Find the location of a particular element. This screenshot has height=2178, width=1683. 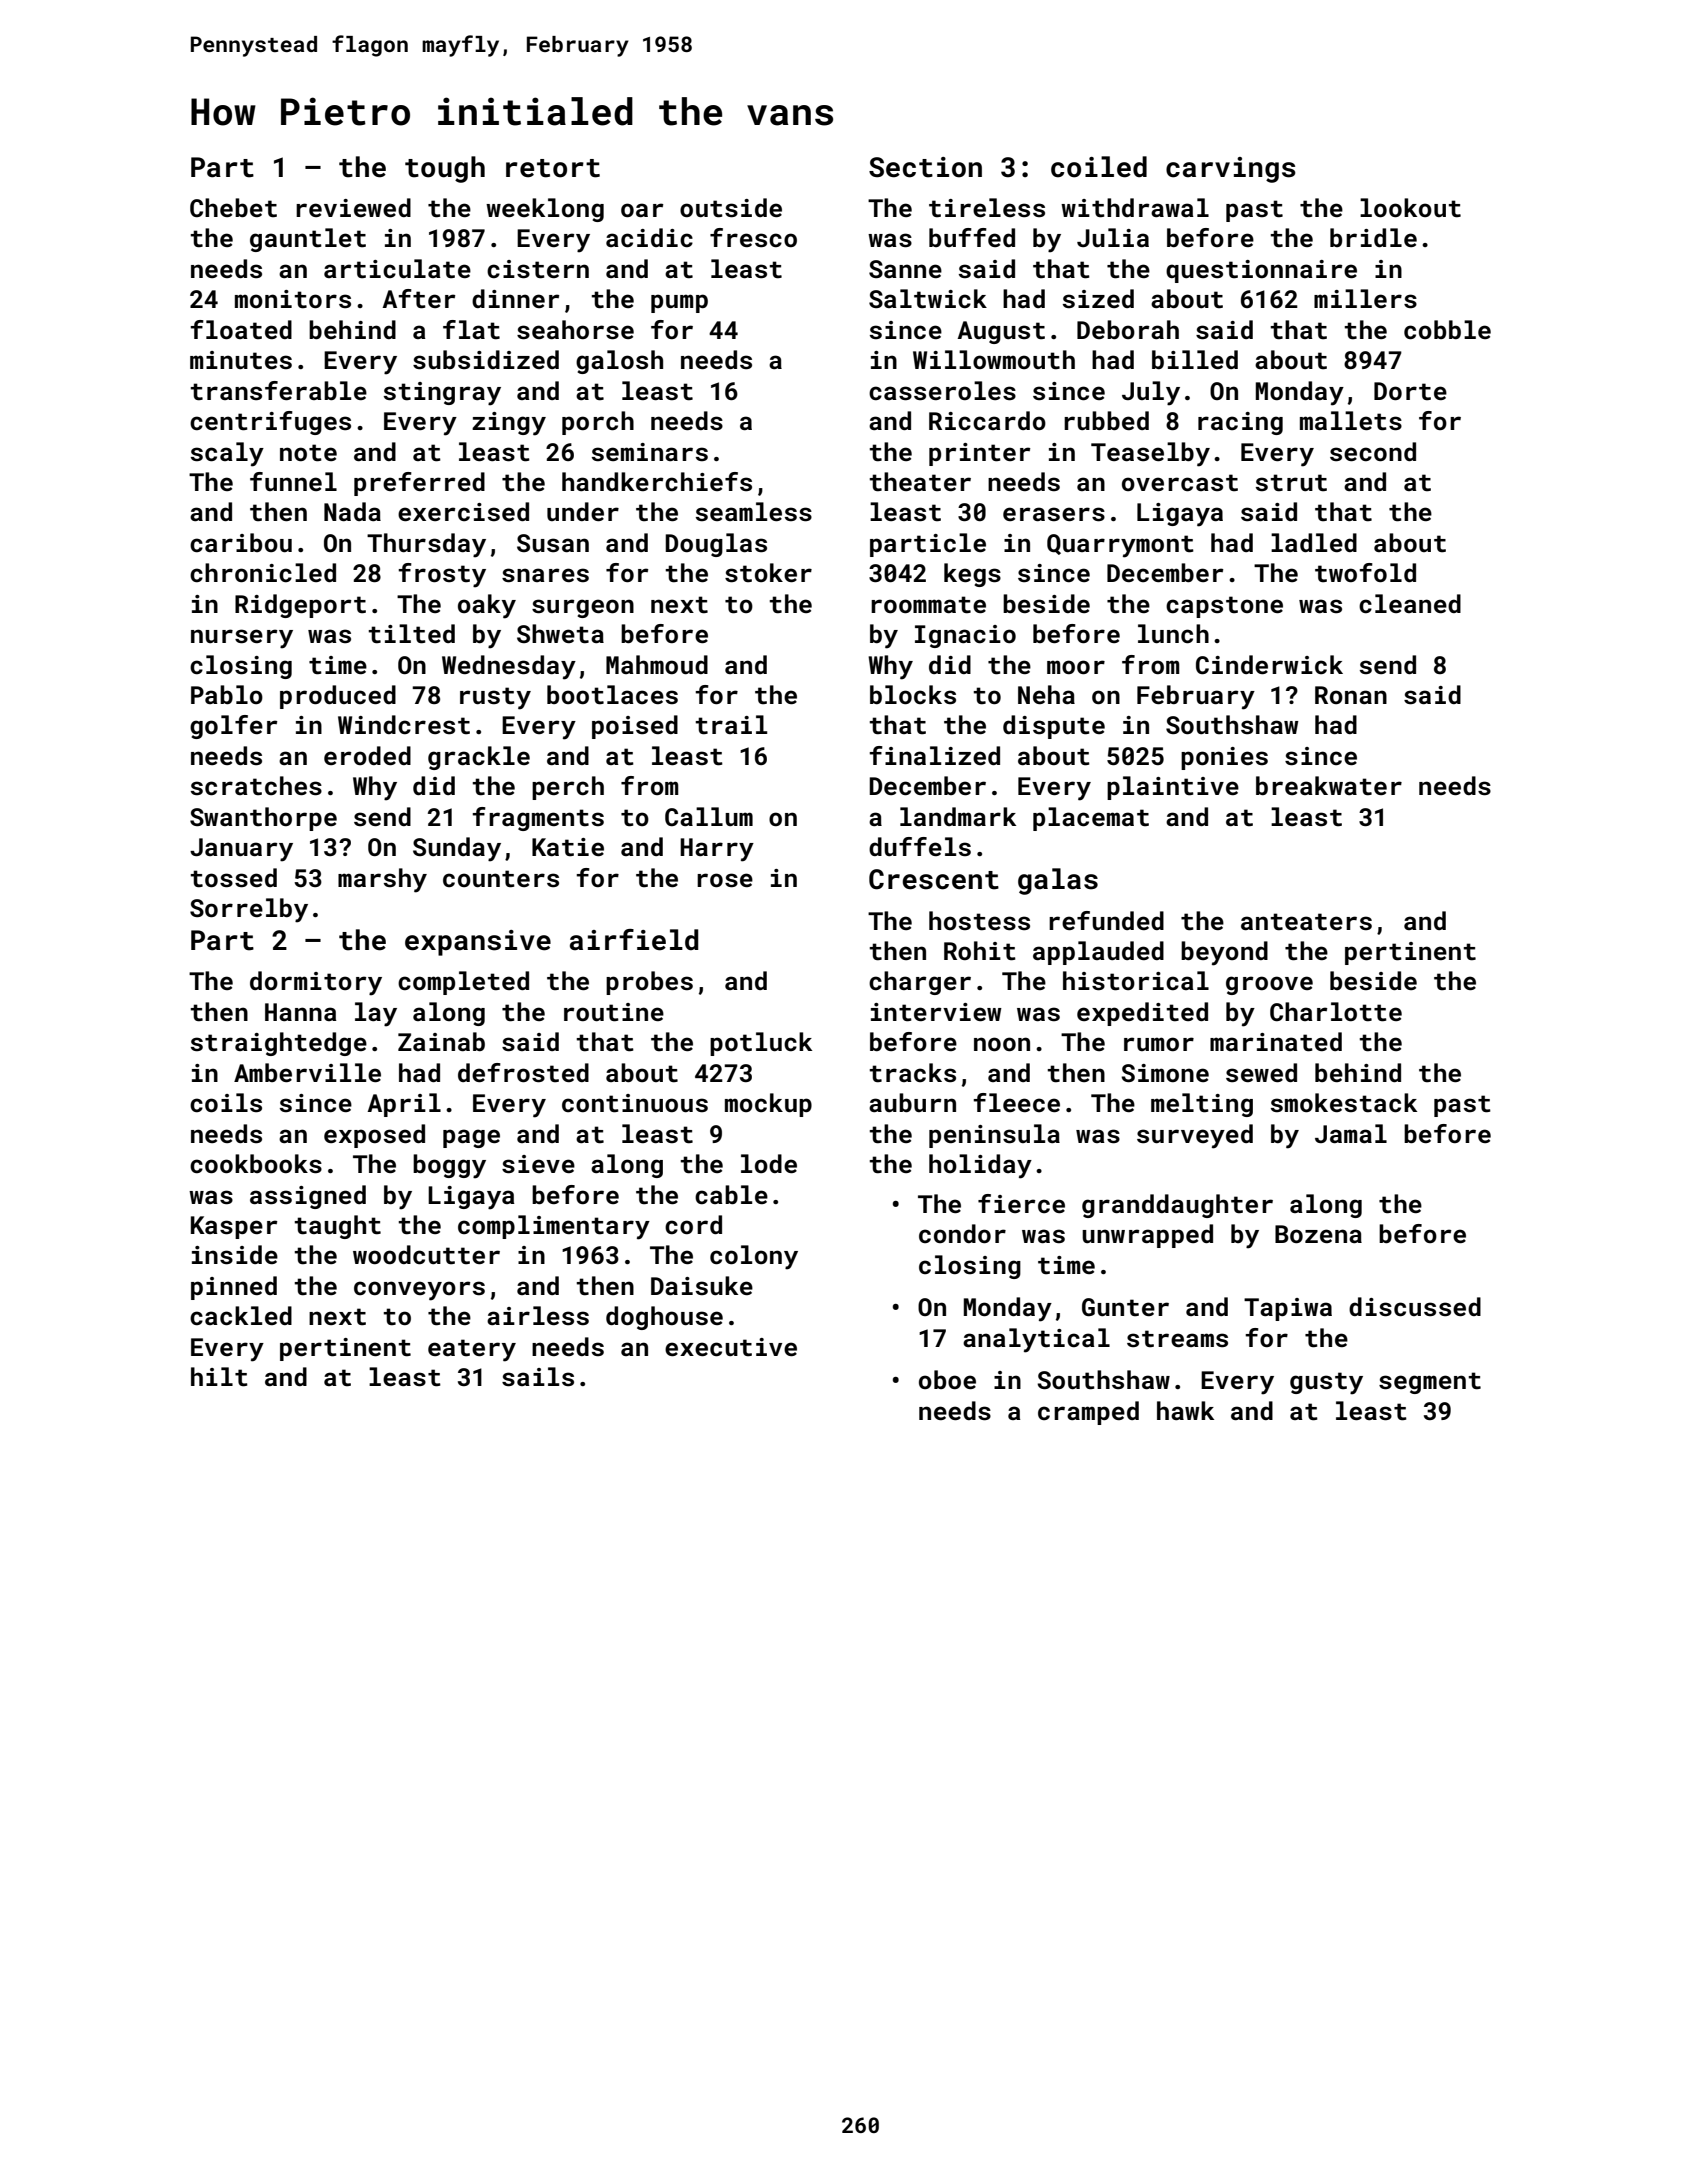

hawk is located at coordinates (1185, 1410).
